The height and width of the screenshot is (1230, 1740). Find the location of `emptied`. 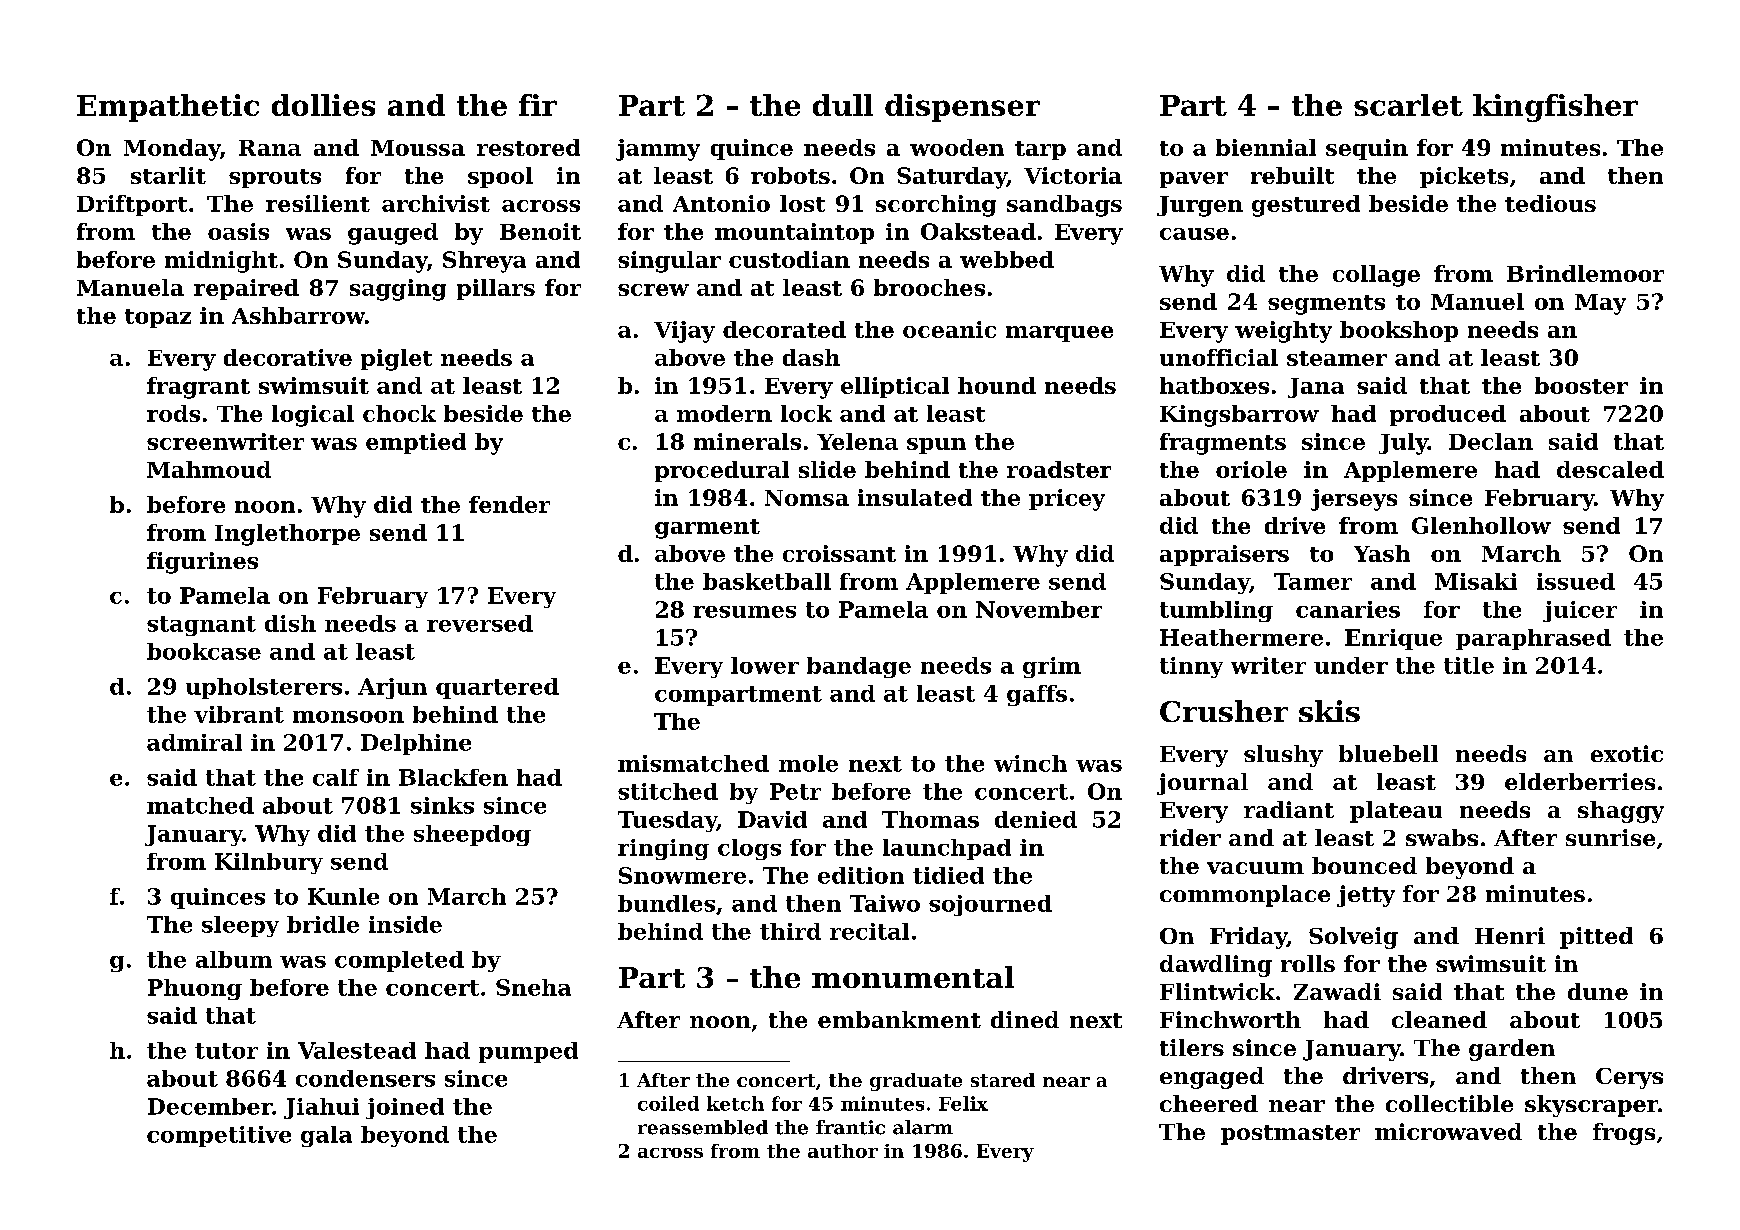

emptied is located at coordinates (416, 443).
